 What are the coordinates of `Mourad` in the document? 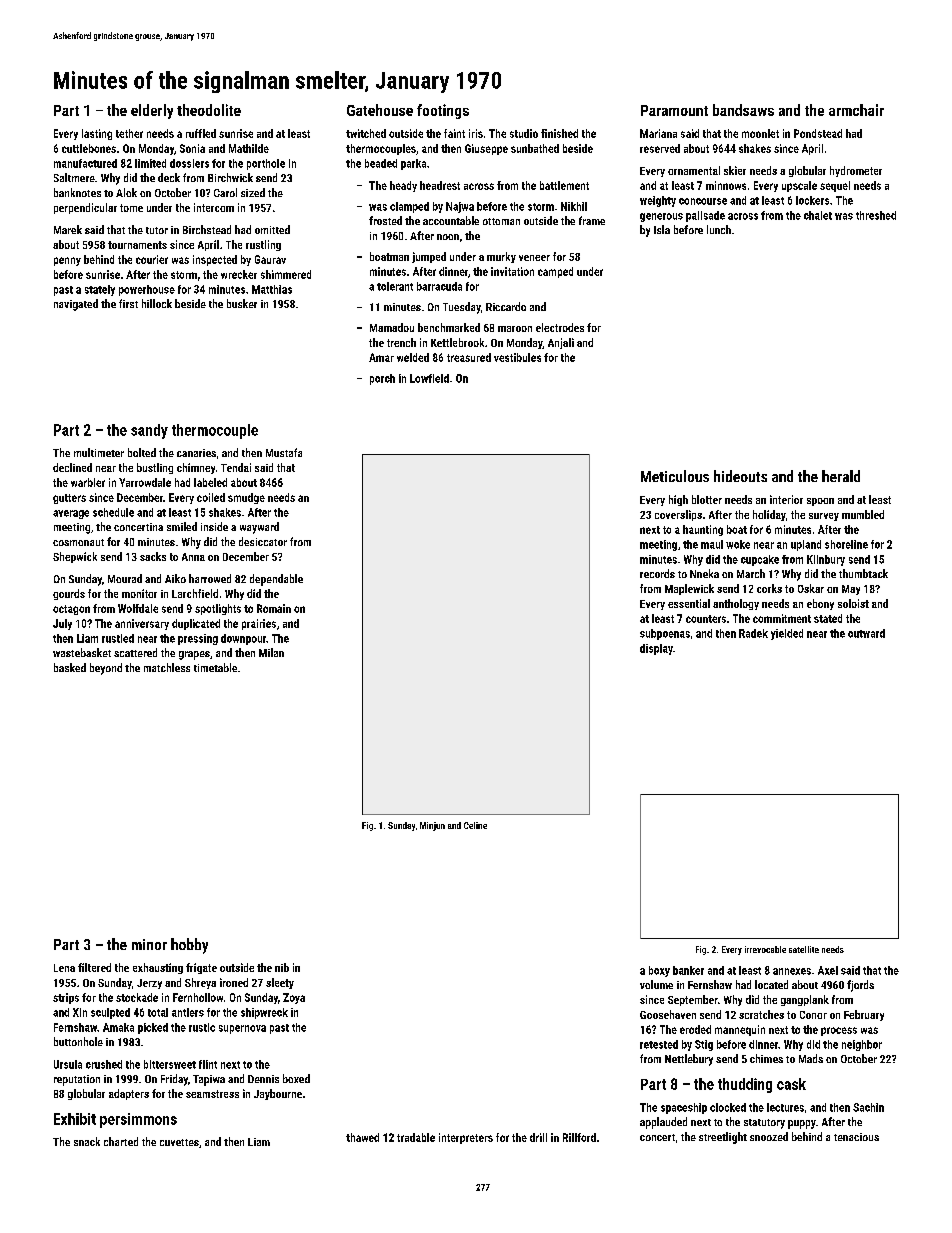 It's located at (125, 578).
